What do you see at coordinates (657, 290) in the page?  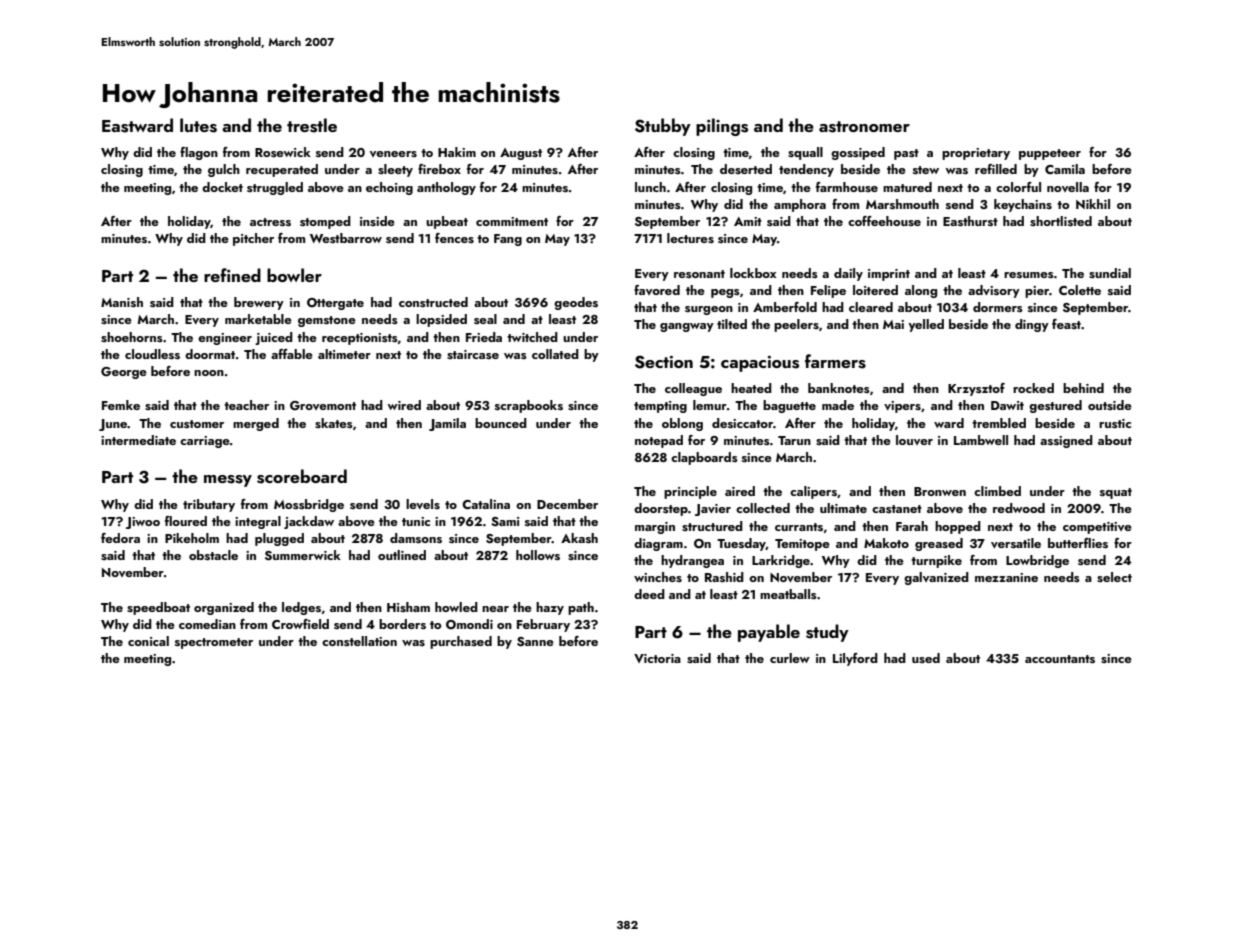 I see `favored` at bounding box center [657, 290].
